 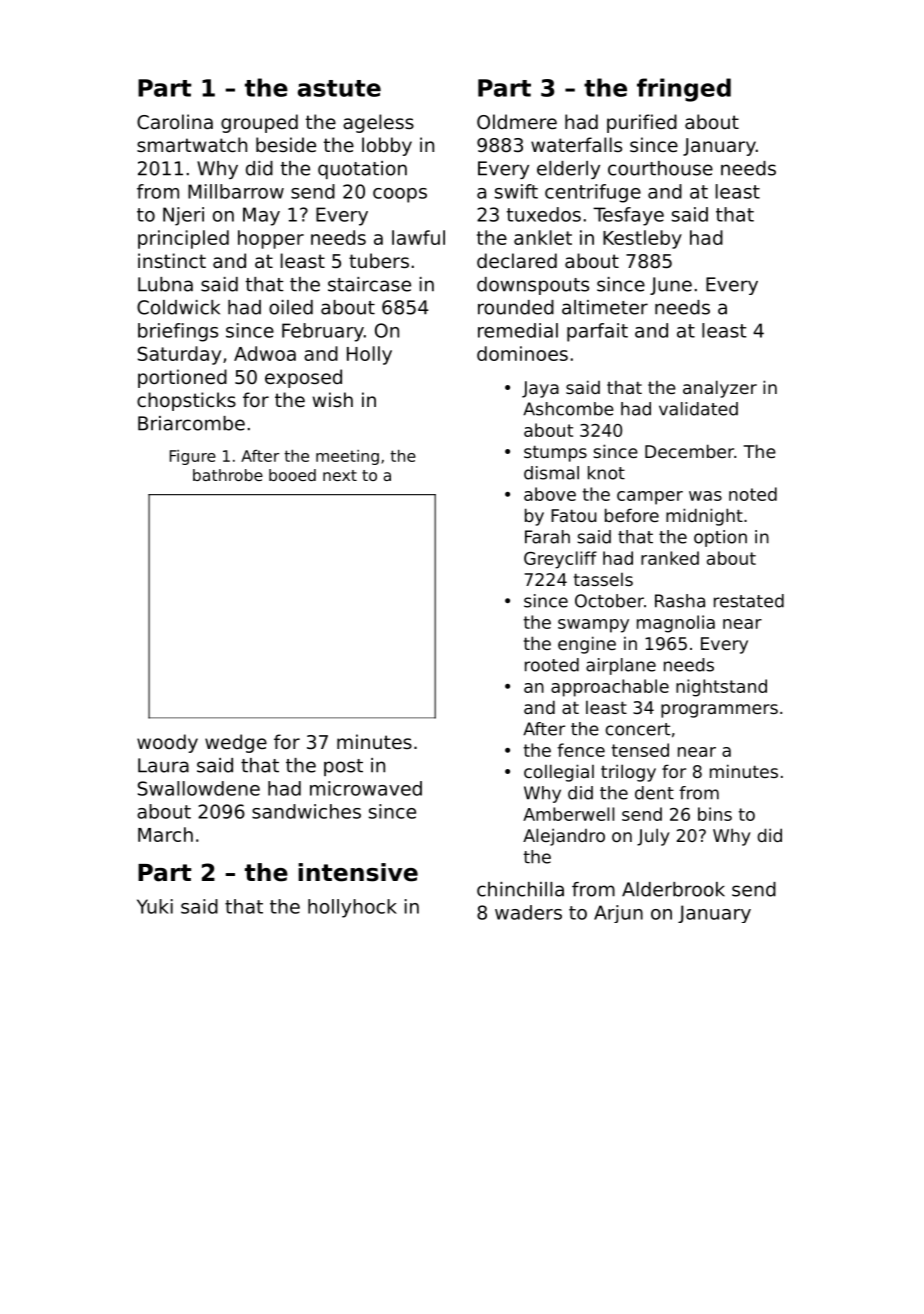 What do you see at coordinates (292, 475) in the document?
I see `booed` at bounding box center [292, 475].
